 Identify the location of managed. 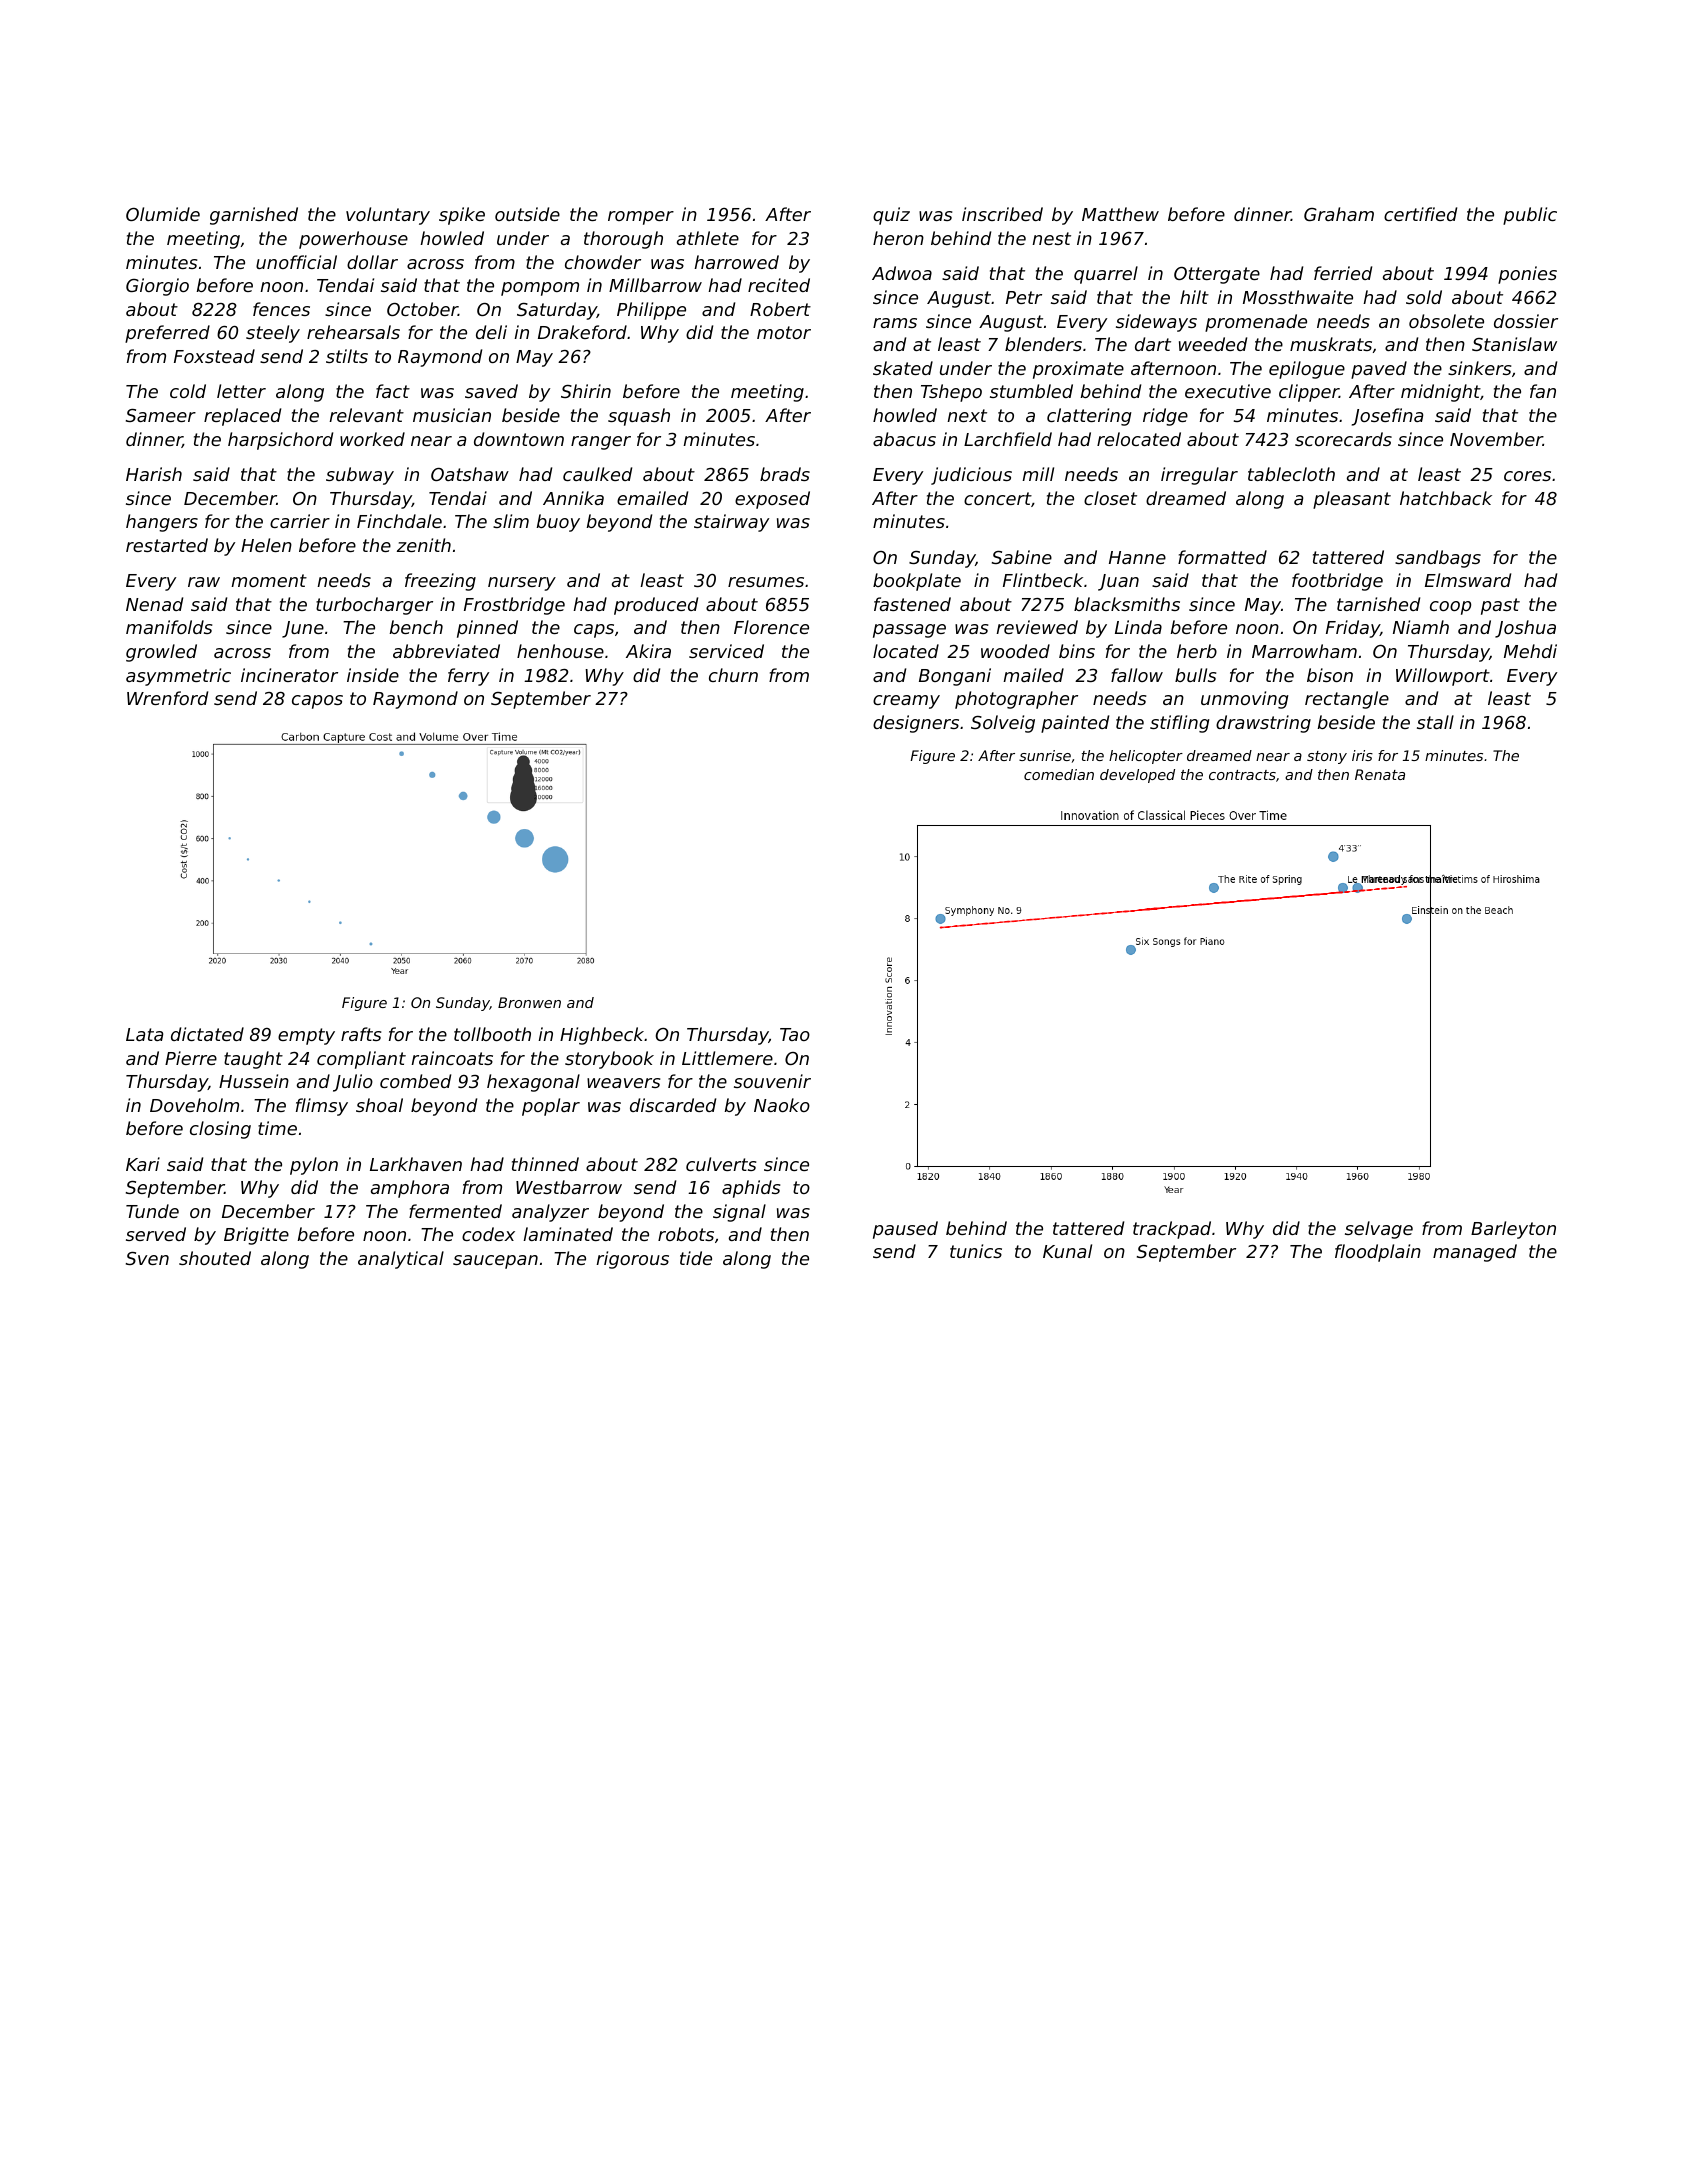
(1475, 1253).
